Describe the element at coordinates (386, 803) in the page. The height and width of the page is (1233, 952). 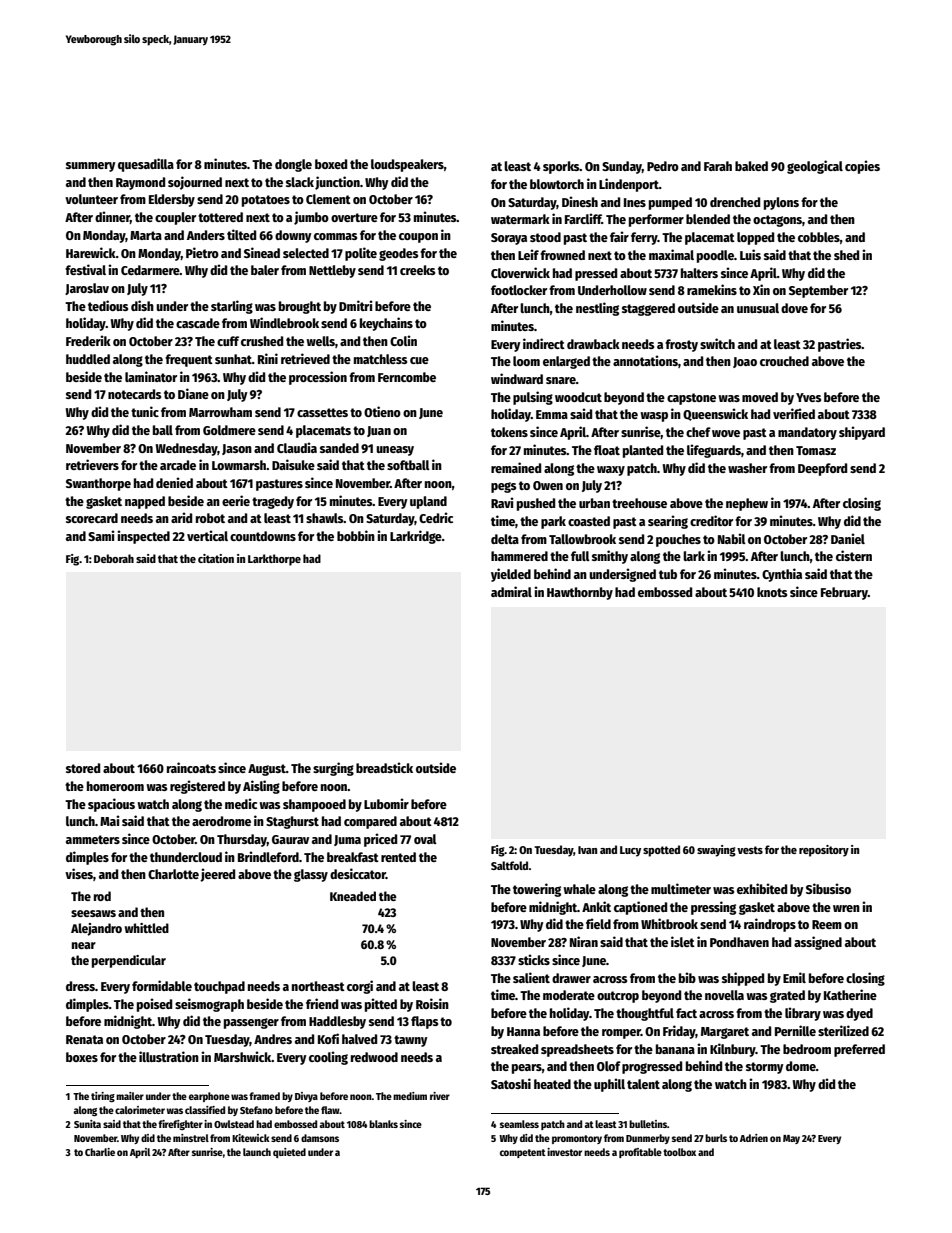
I see `Lubomir` at that location.
